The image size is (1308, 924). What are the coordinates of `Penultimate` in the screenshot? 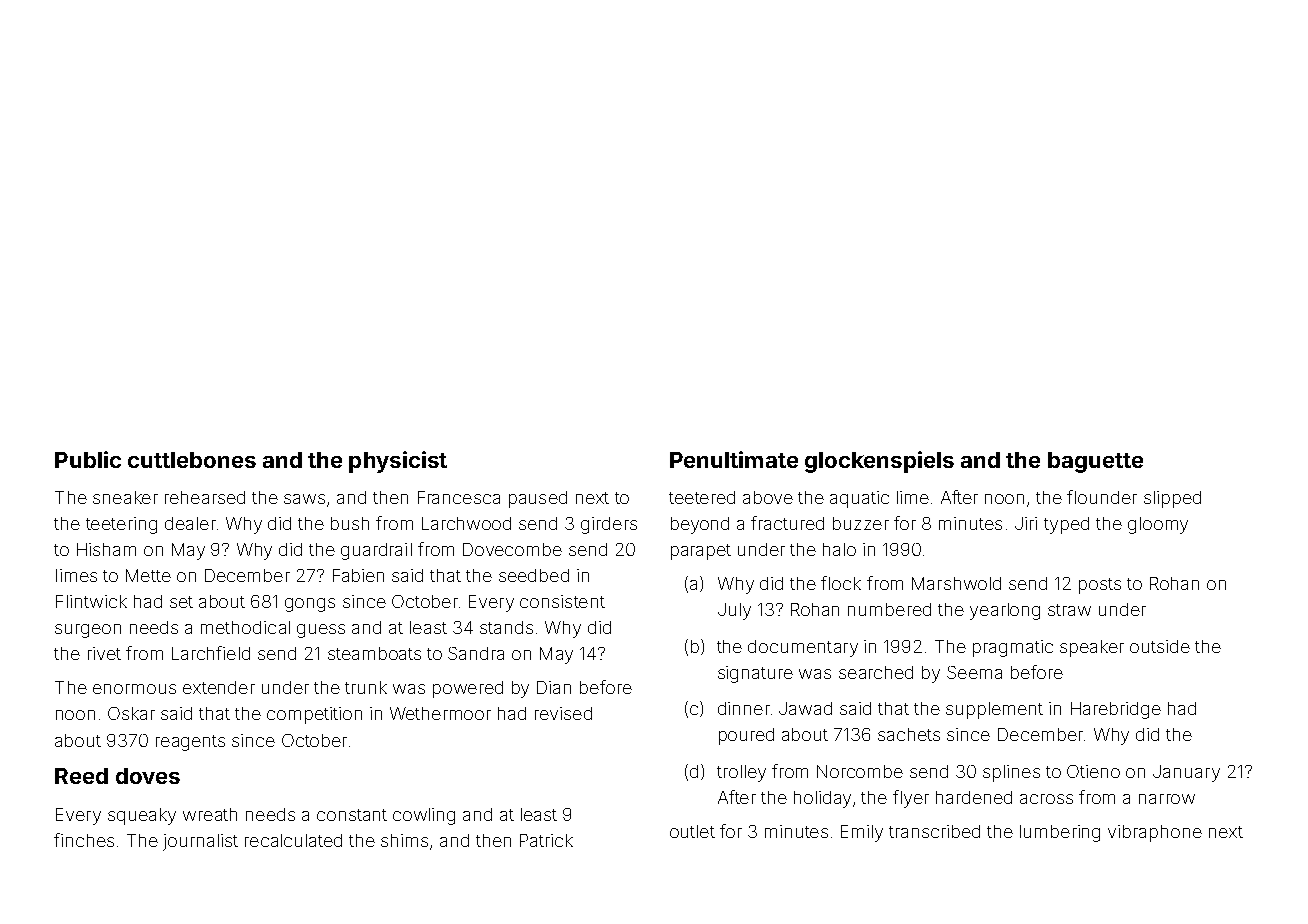 It's located at (734, 459).
